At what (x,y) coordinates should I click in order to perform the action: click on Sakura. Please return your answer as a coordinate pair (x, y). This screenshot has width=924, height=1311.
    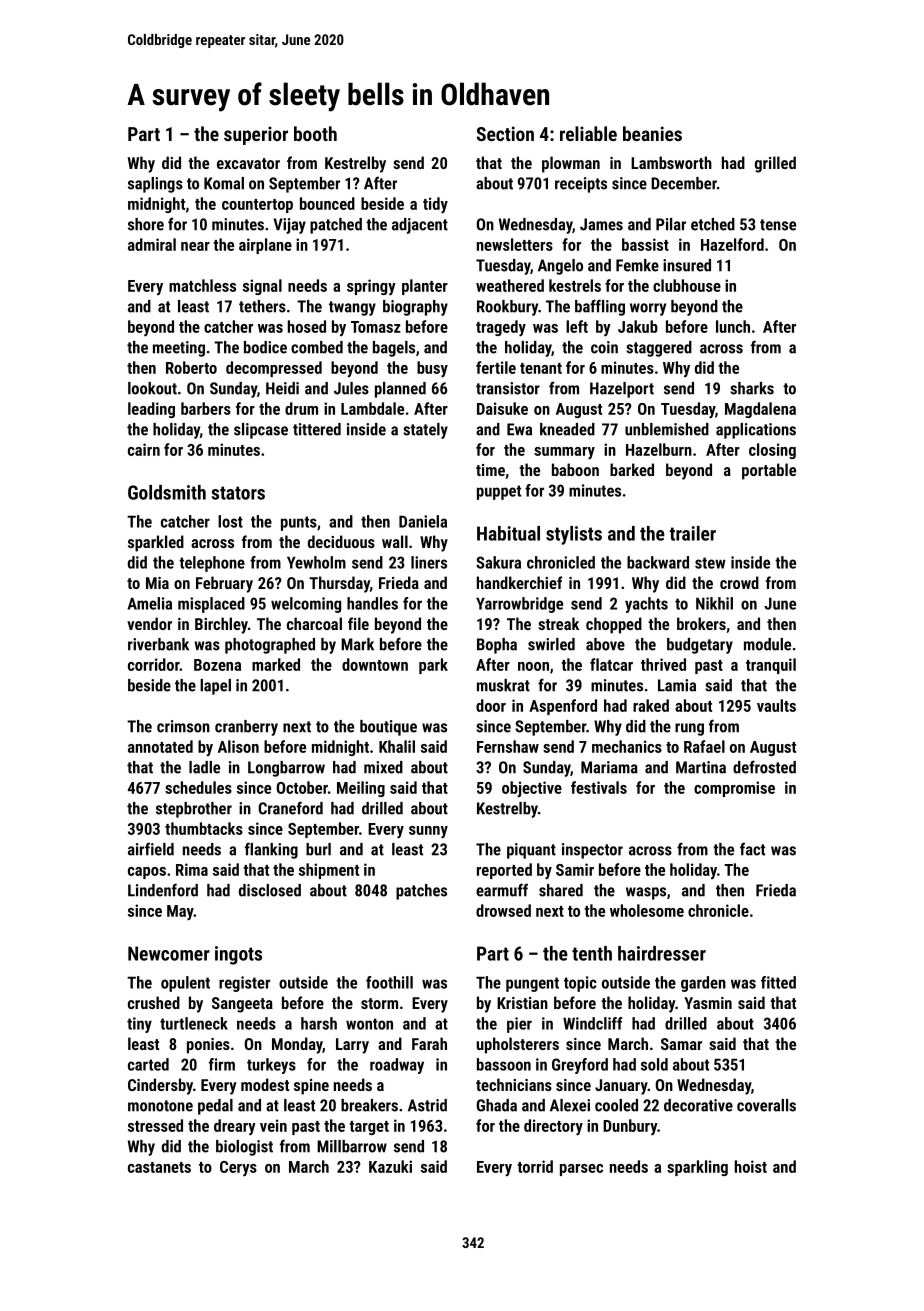
    Looking at the image, I should click on (498, 562).
